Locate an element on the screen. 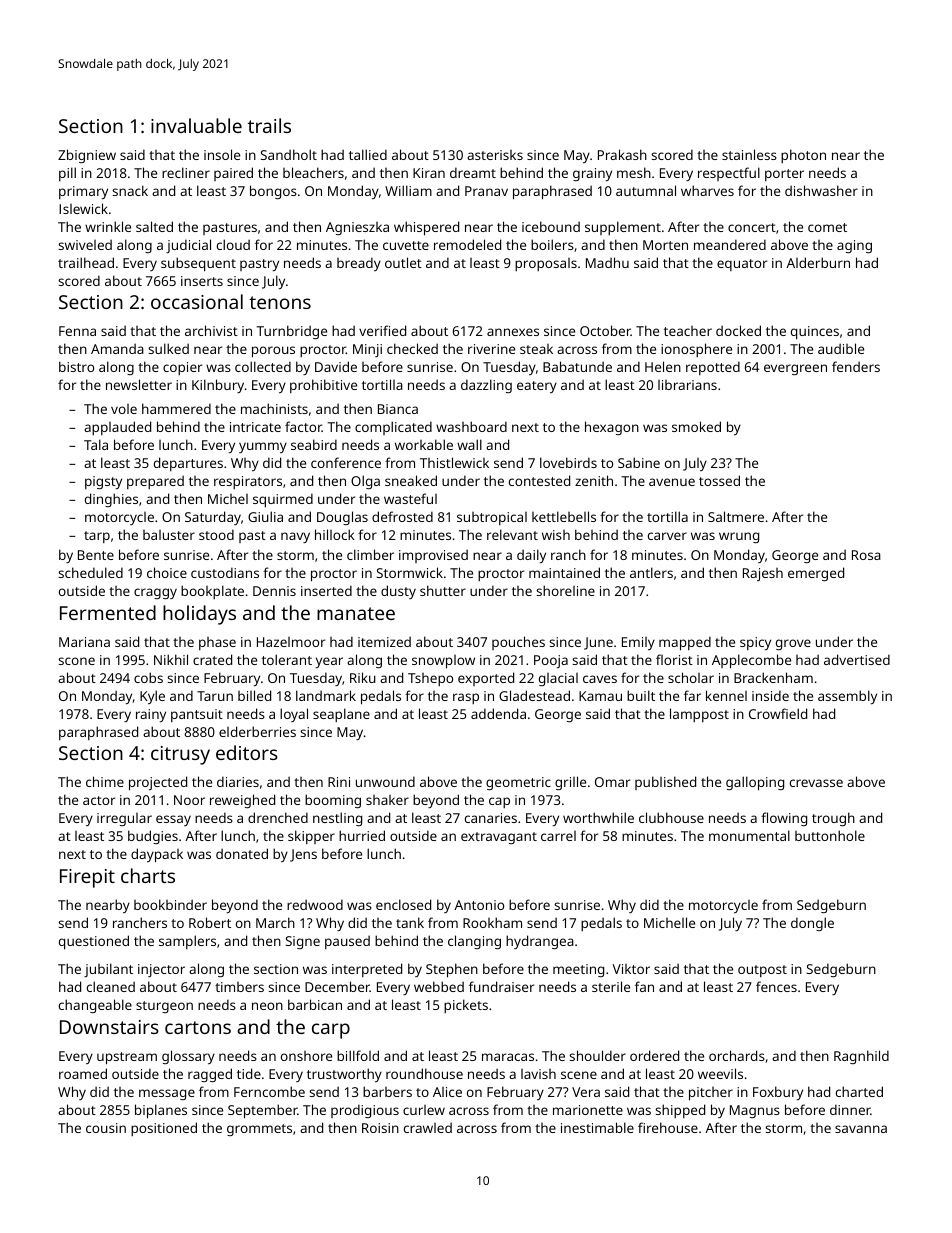 The height and width of the screenshot is (1233, 952). billfold is located at coordinates (358, 1055).
